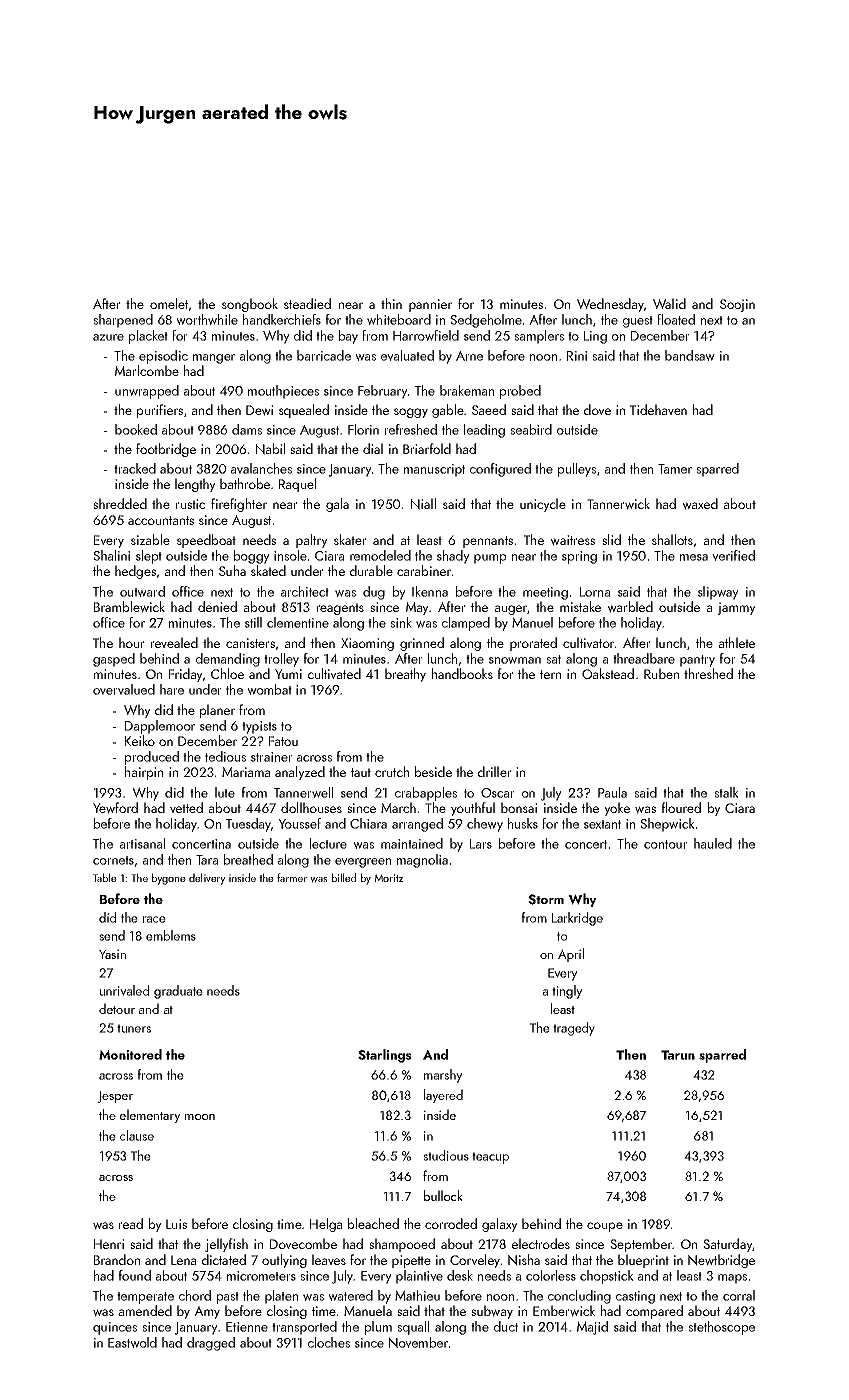 The width and height of the screenshot is (849, 1400). I want to click on configured, so click(500, 470).
